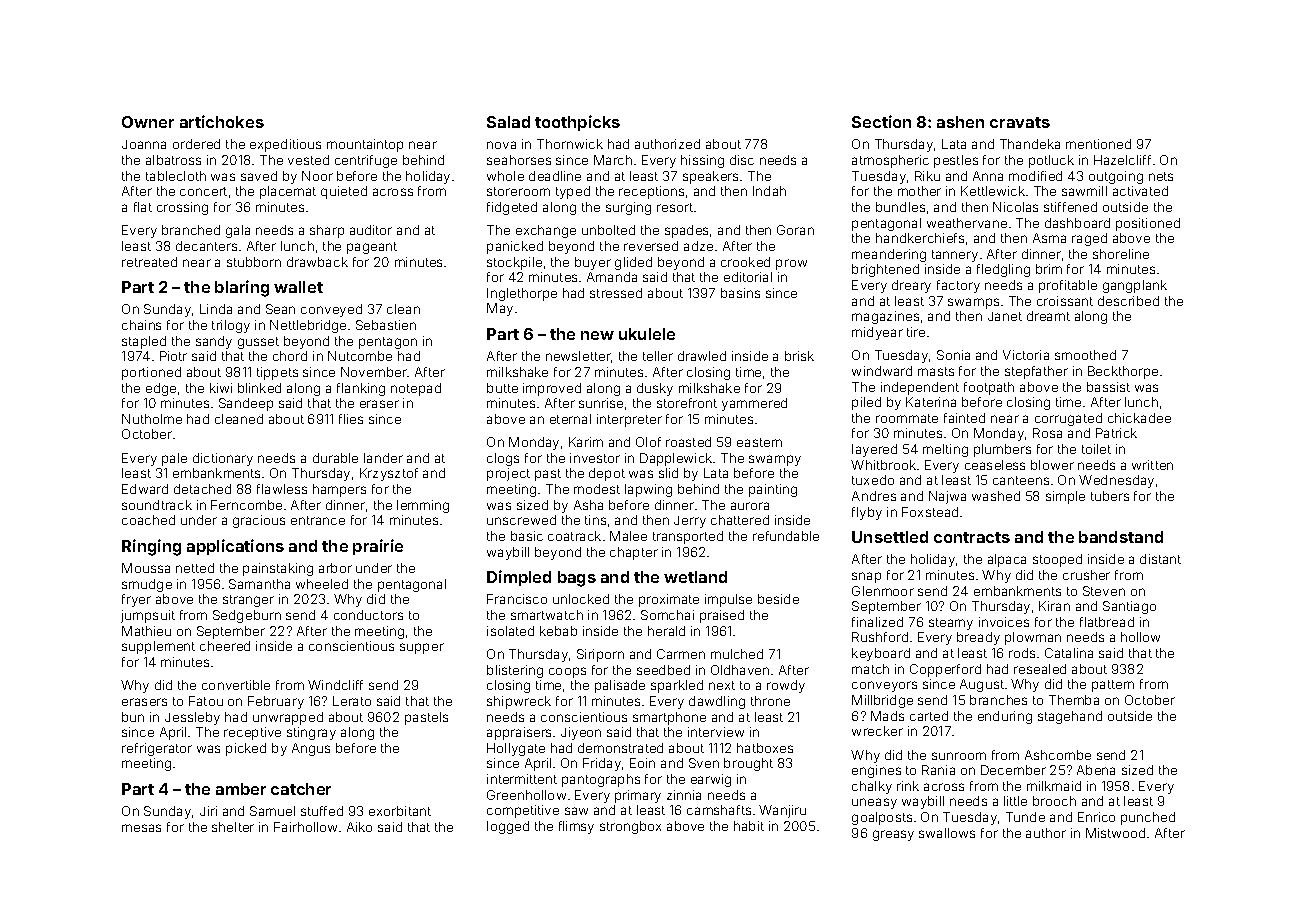  What do you see at coordinates (1121, 537) in the document?
I see `bandstand` at bounding box center [1121, 537].
